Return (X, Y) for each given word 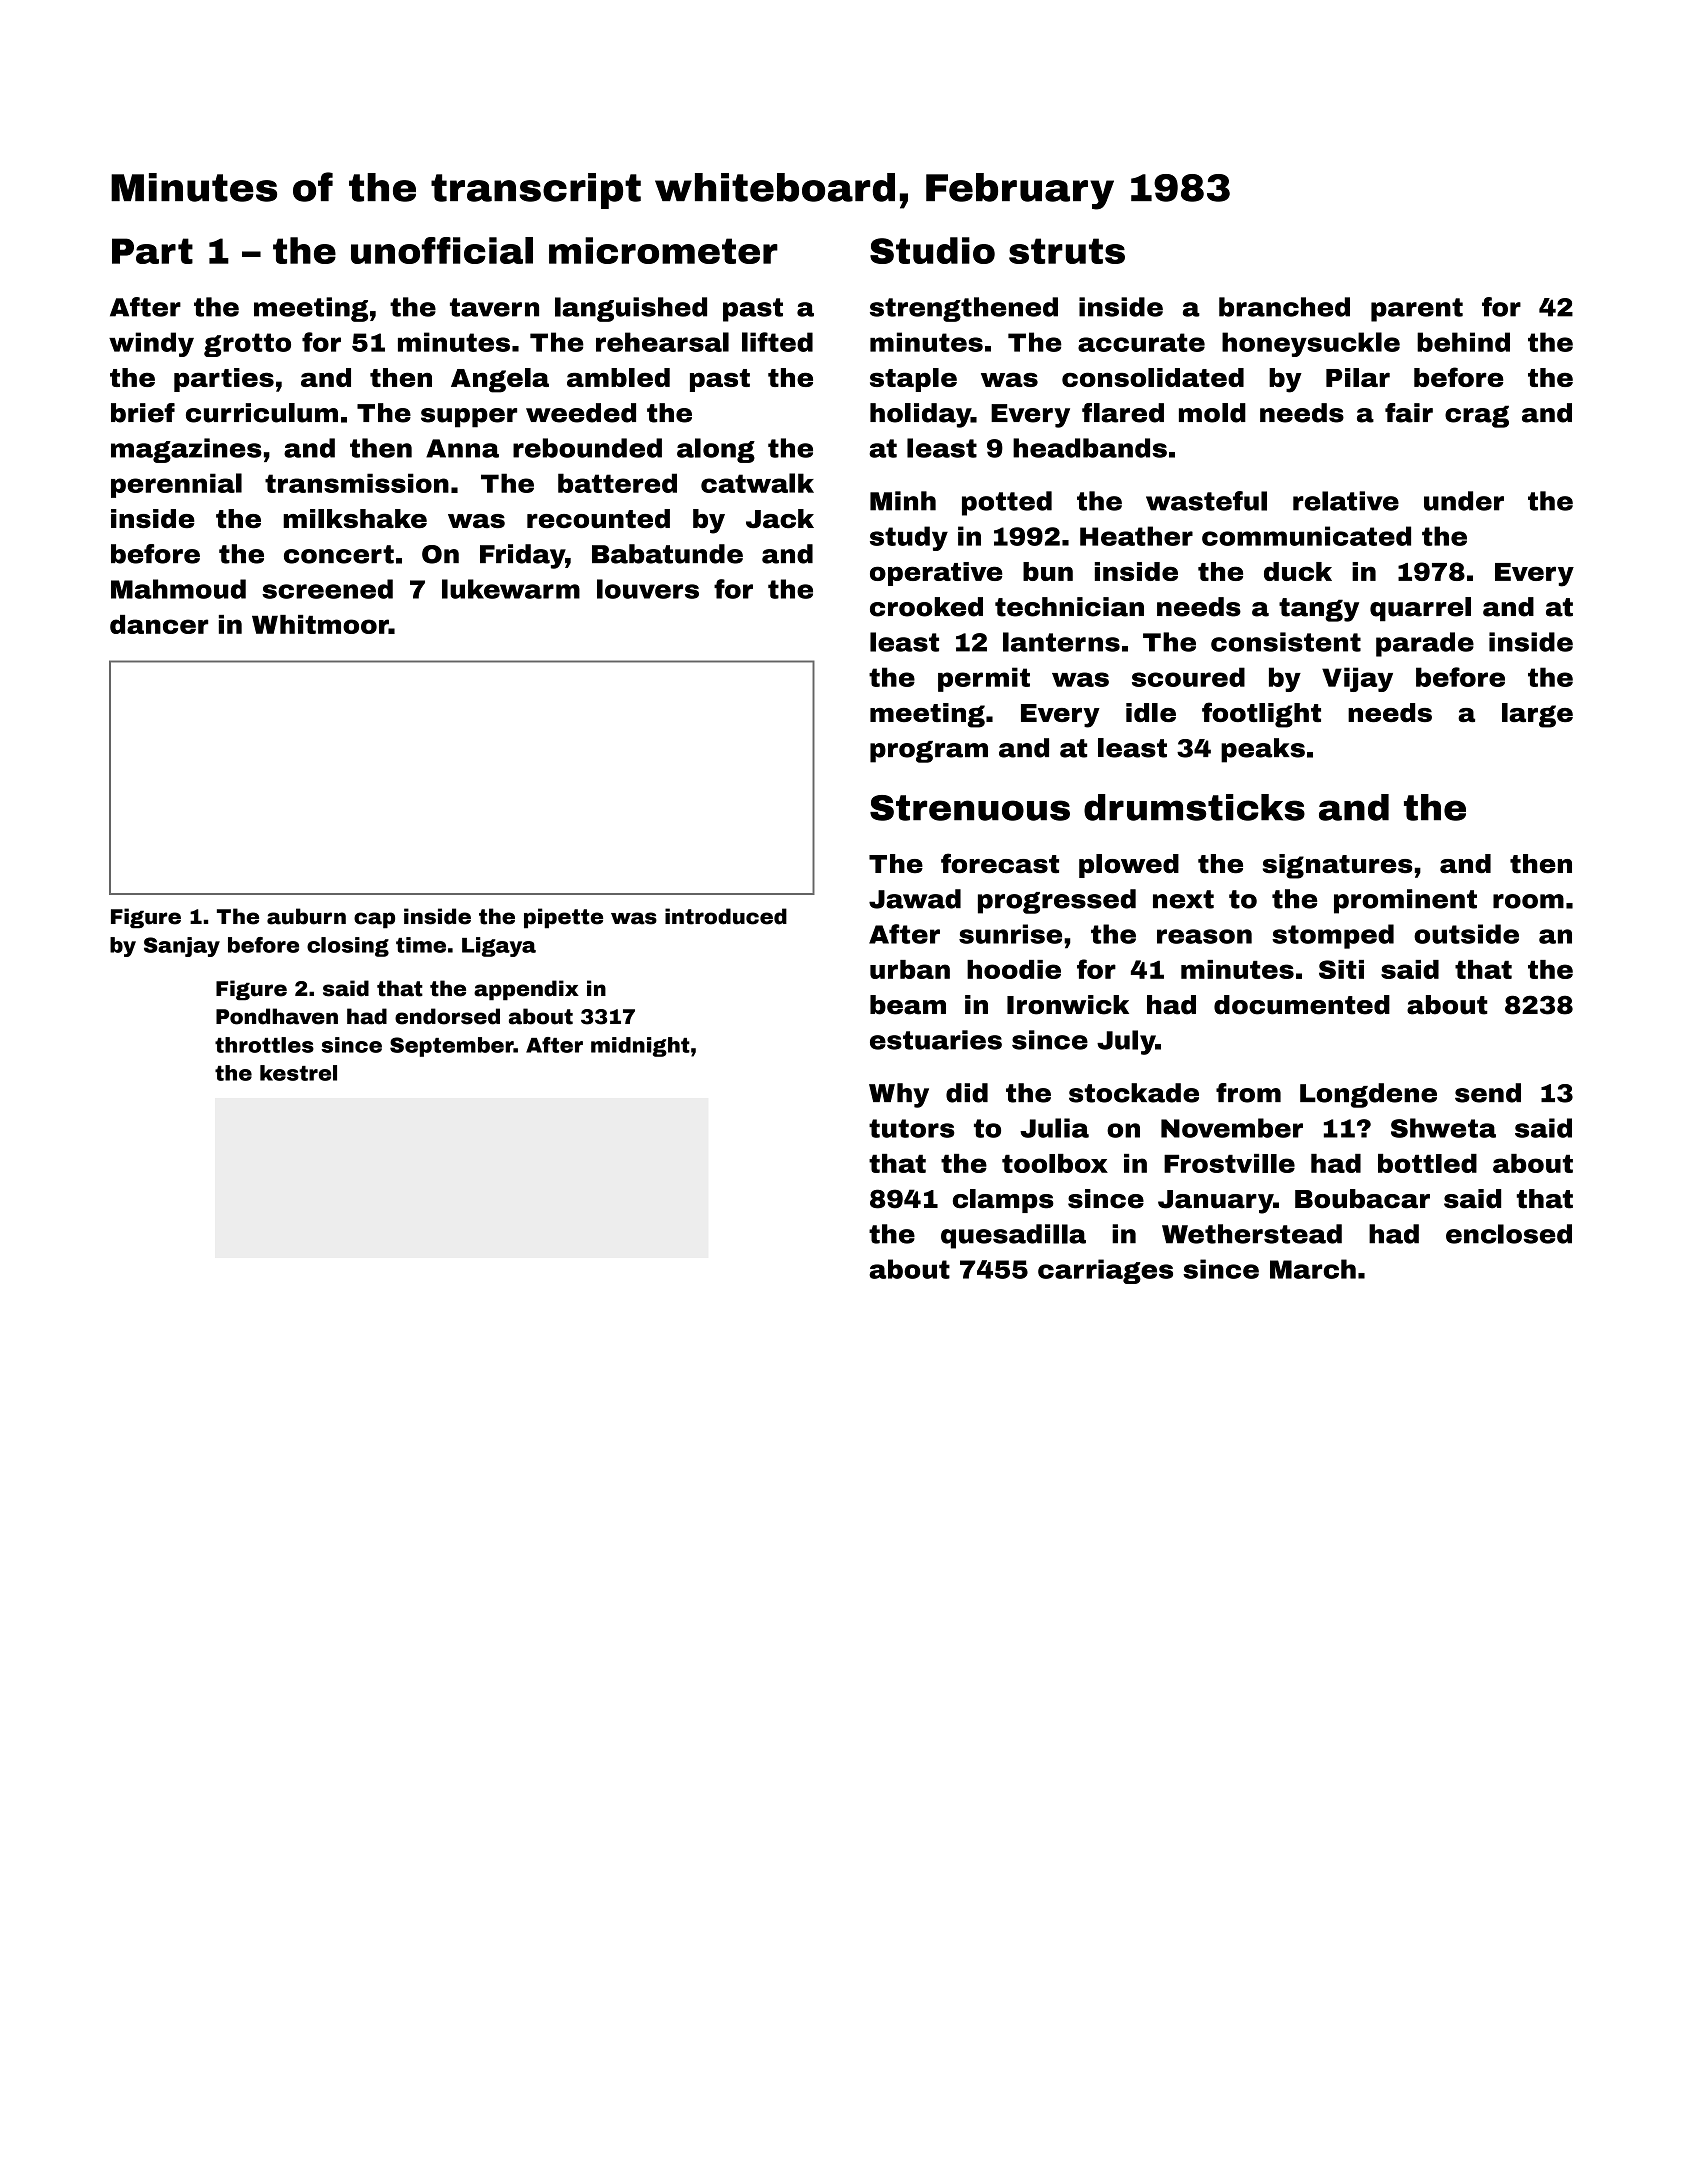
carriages (1105, 1271)
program (929, 752)
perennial (176, 485)
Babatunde (667, 554)
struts (1067, 251)
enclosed (1509, 1234)
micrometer (663, 250)
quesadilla (1013, 1236)
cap (374, 920)
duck (1298, 571)
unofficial (442, 250)
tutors (912, 1128)
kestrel (298, 1073)
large (1537, 715)
